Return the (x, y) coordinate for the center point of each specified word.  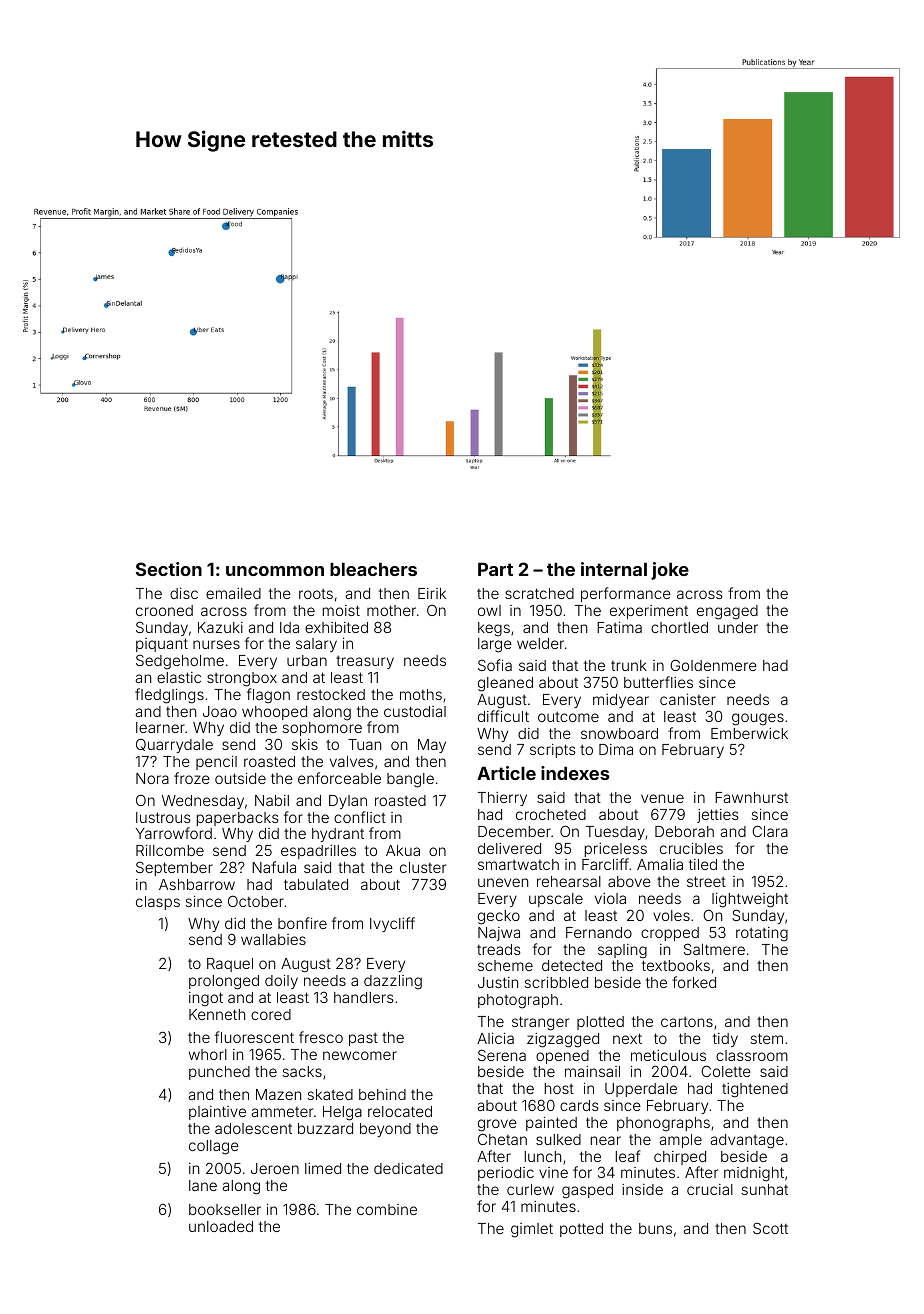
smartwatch (518, 864)
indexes (575, 773)
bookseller (225, 1209)
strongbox (242, 679)
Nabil (272, 800)
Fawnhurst (751, 797)
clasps (158, 903)
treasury (365, 662)
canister (688, 699)
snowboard (619, 733)
